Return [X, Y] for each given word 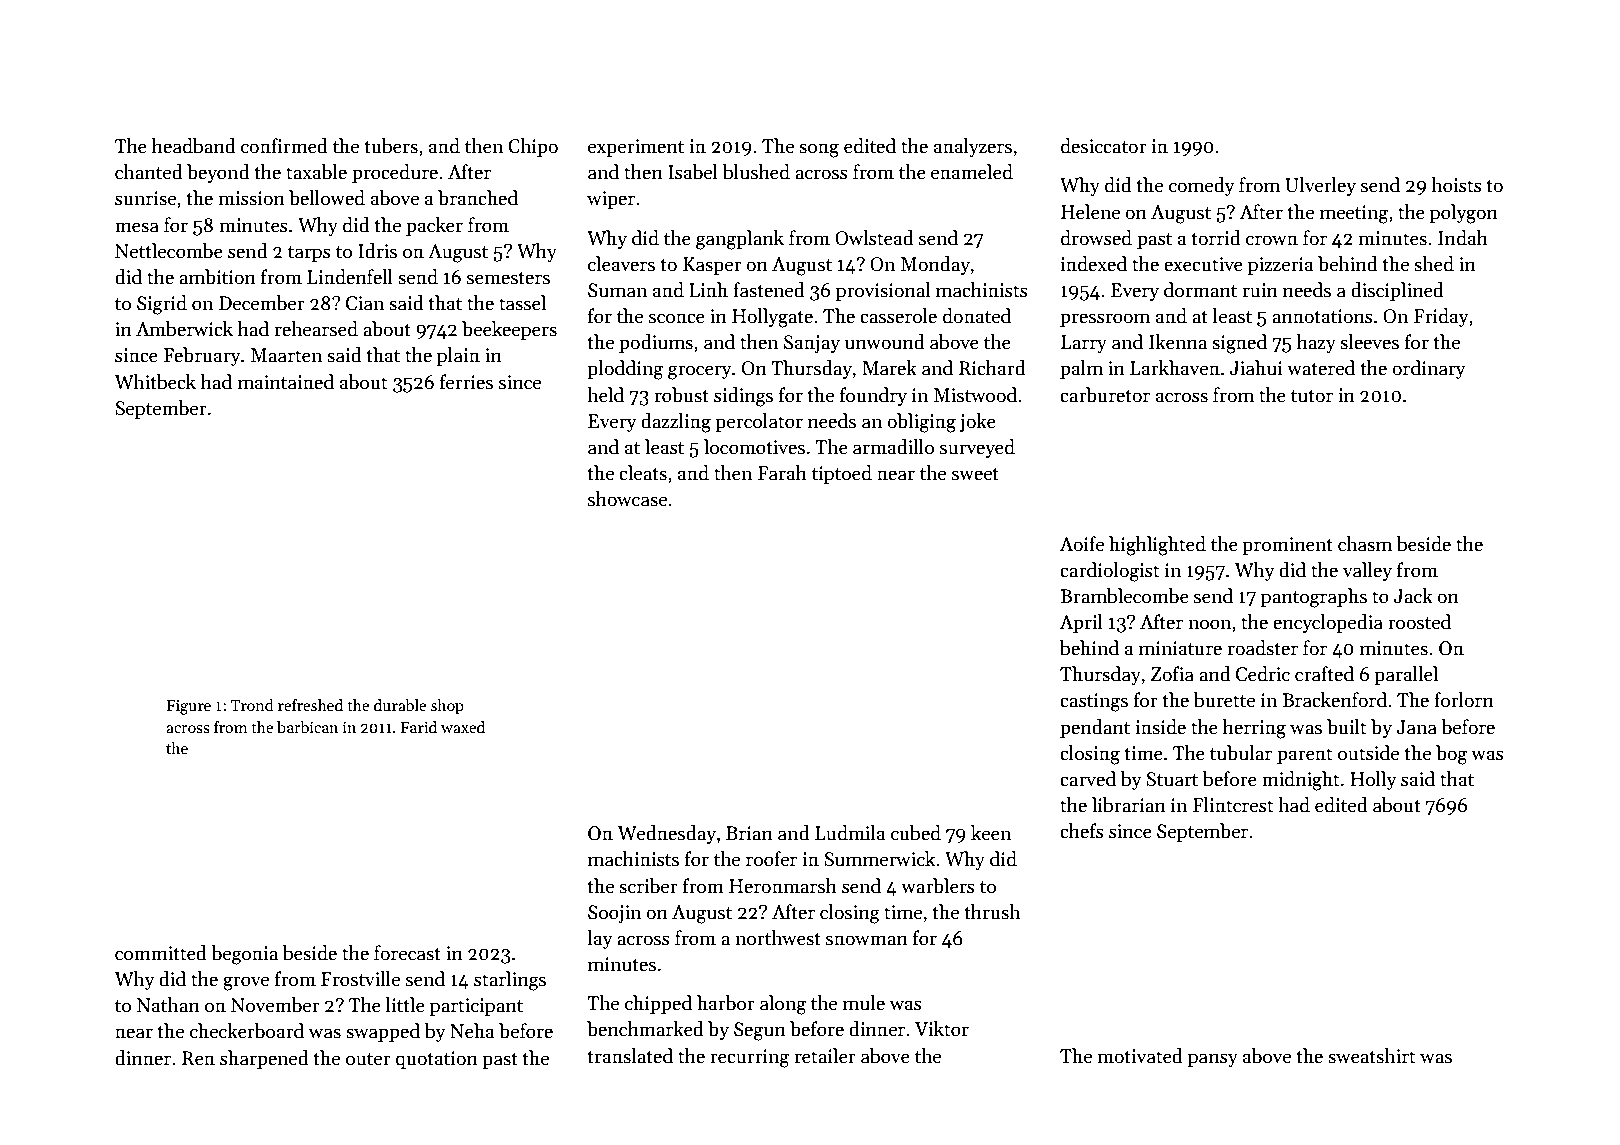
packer [434, 226]
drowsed [1096, 238]
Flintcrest [1233, 805]
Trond [252, 705]
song [819, 150]
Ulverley [1320, 186]
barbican [307, 727]
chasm [1365, 544]
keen [991, 833]
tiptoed [842, 474]
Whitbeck [155, 382]
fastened [769, 290]
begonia [244, 955]
